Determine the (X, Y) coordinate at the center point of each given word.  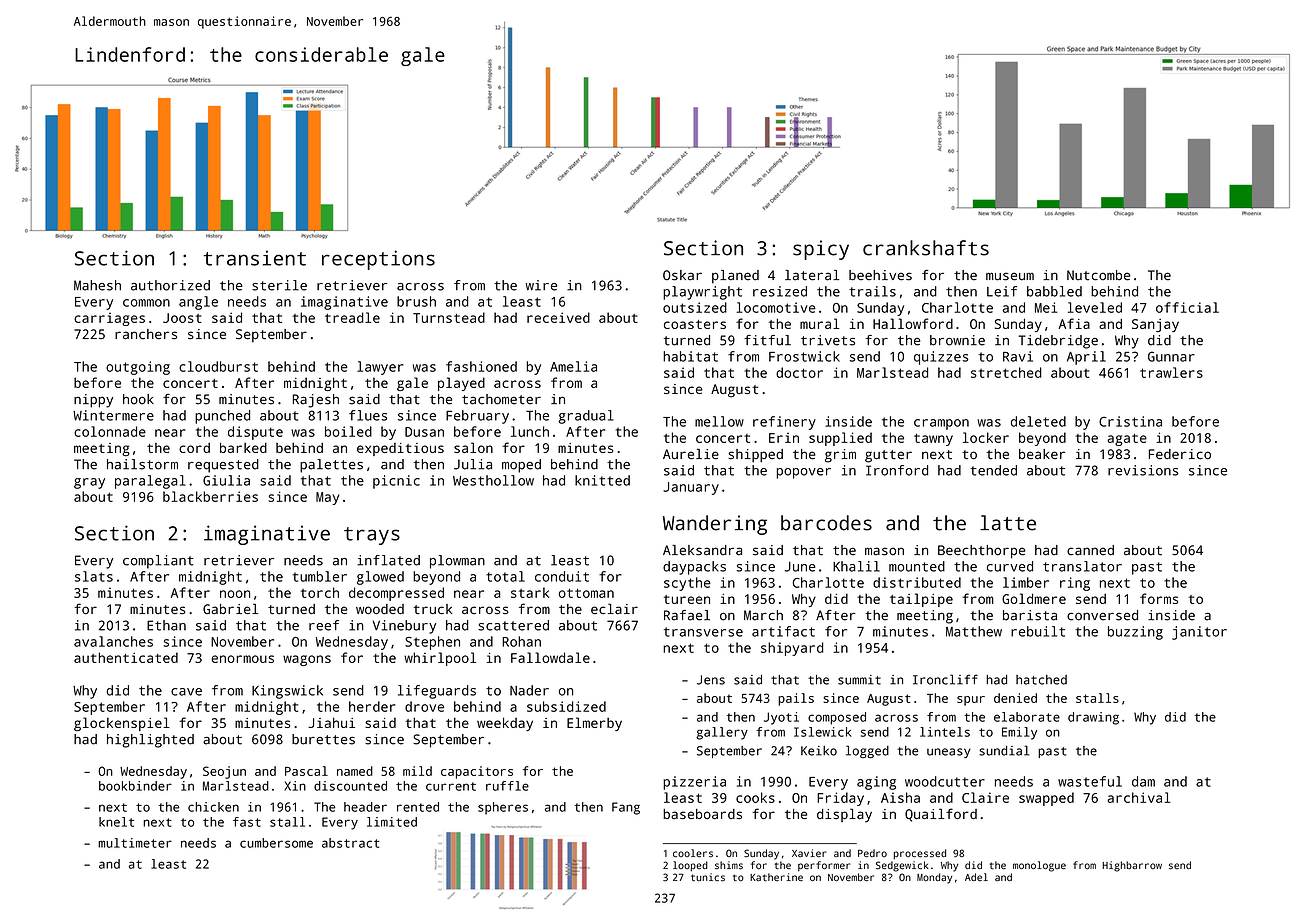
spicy (821, 250)
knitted (602, 480)
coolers (693, 853)
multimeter (135, 843)
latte (1008, 523)
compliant (158, 562)
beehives (880, 275)
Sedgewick (902, 866)
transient (254, 258)
